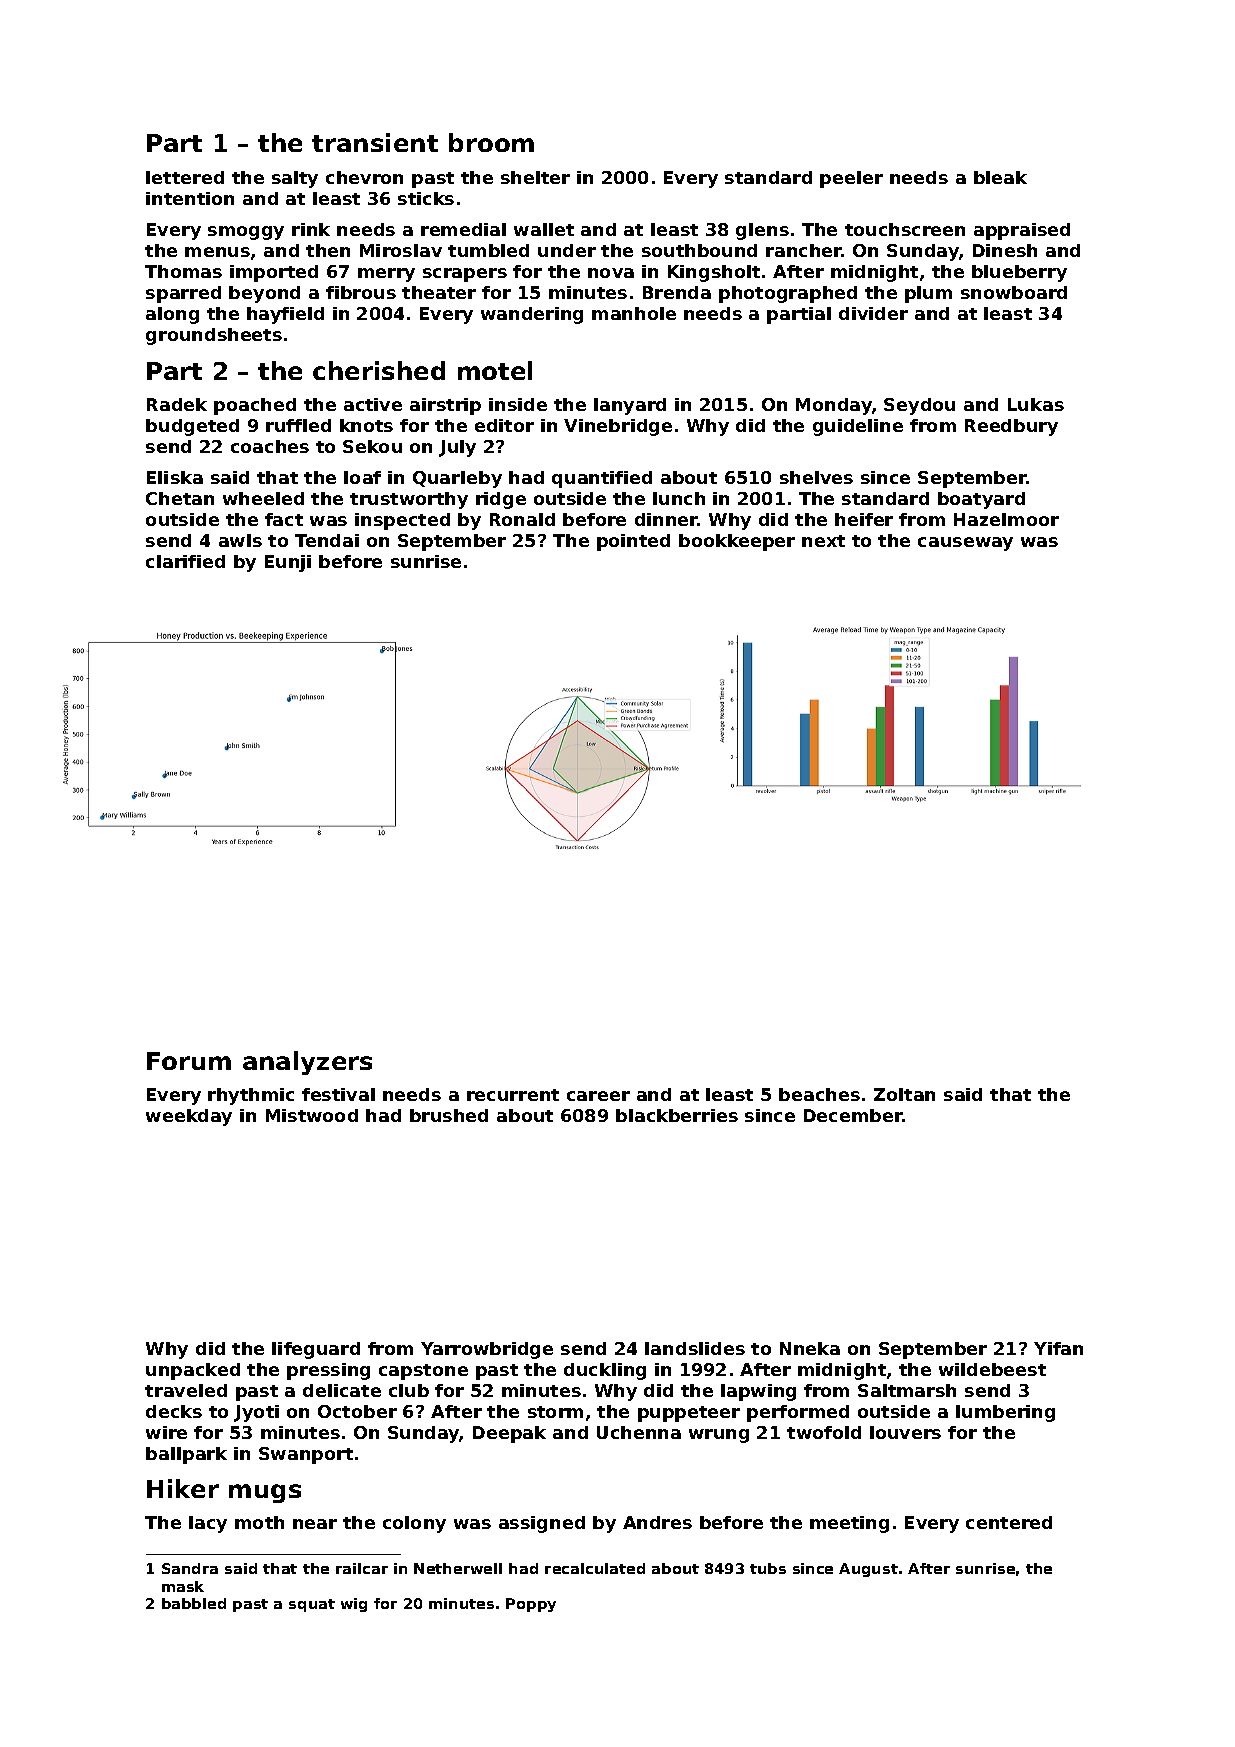  I want to click on snowboard, so click(1014, 292).
